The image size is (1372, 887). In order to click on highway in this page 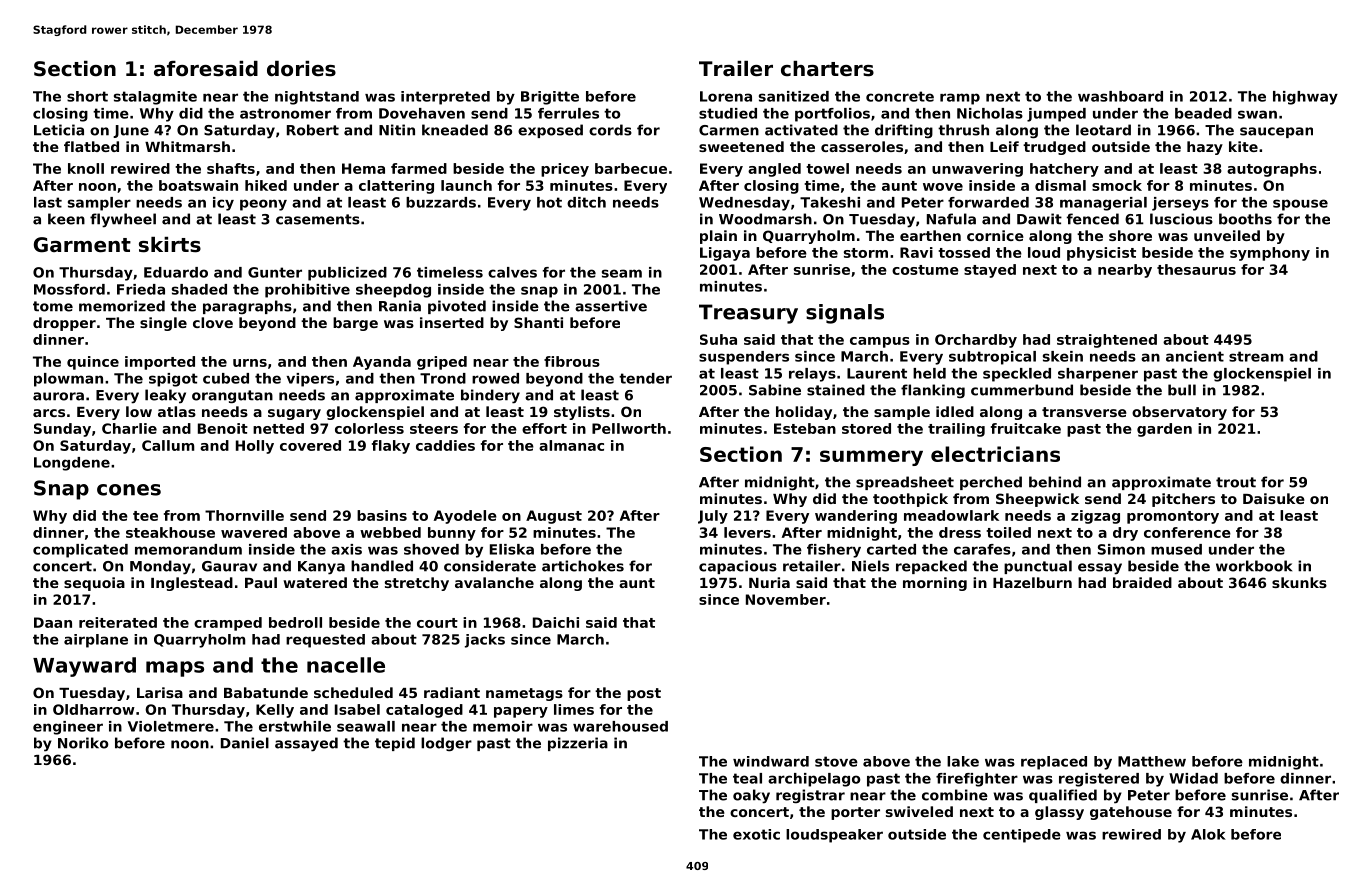, I will do `click(1305, 98)`.
